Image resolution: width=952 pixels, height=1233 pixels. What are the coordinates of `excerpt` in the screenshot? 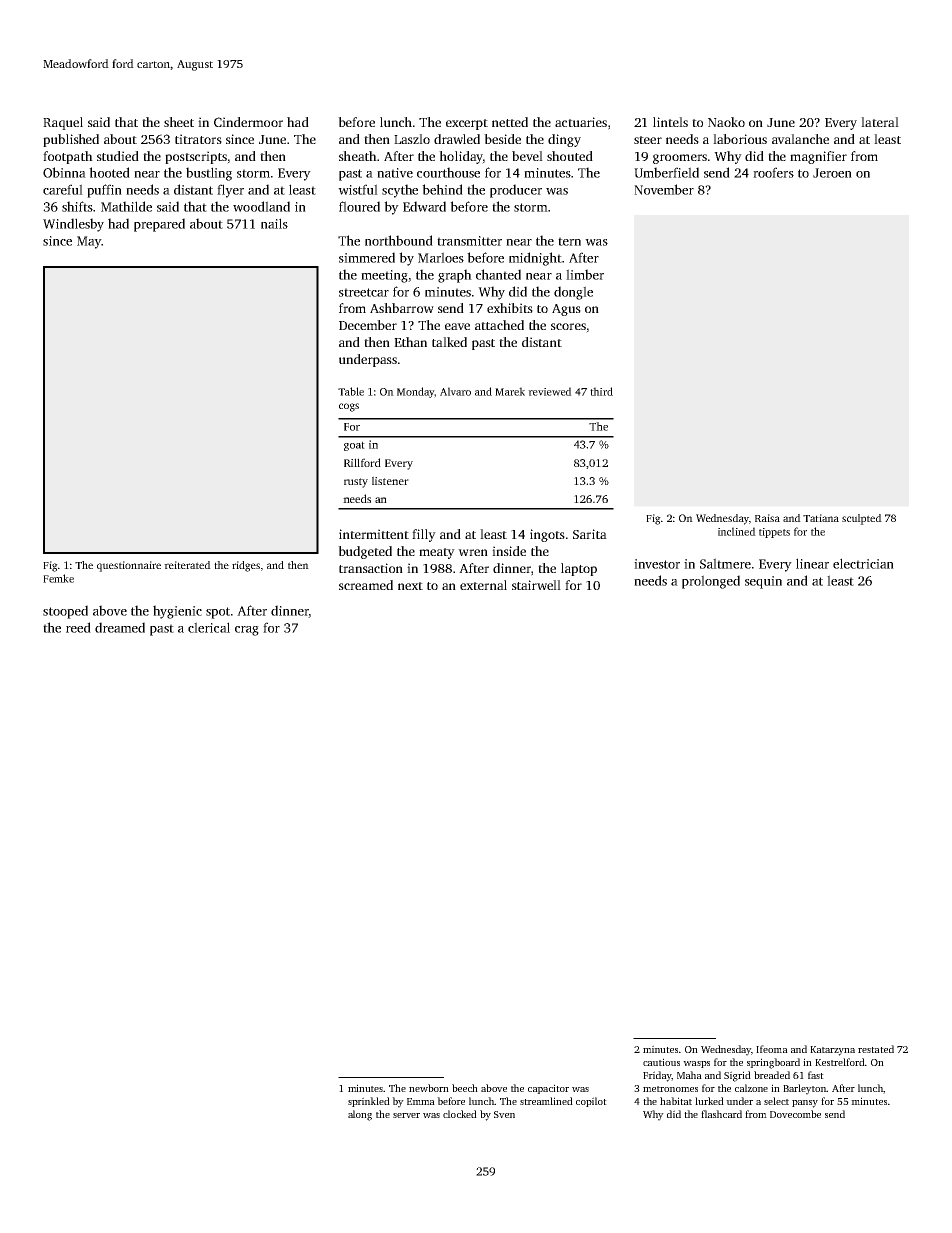 It's located at (467, 124).
